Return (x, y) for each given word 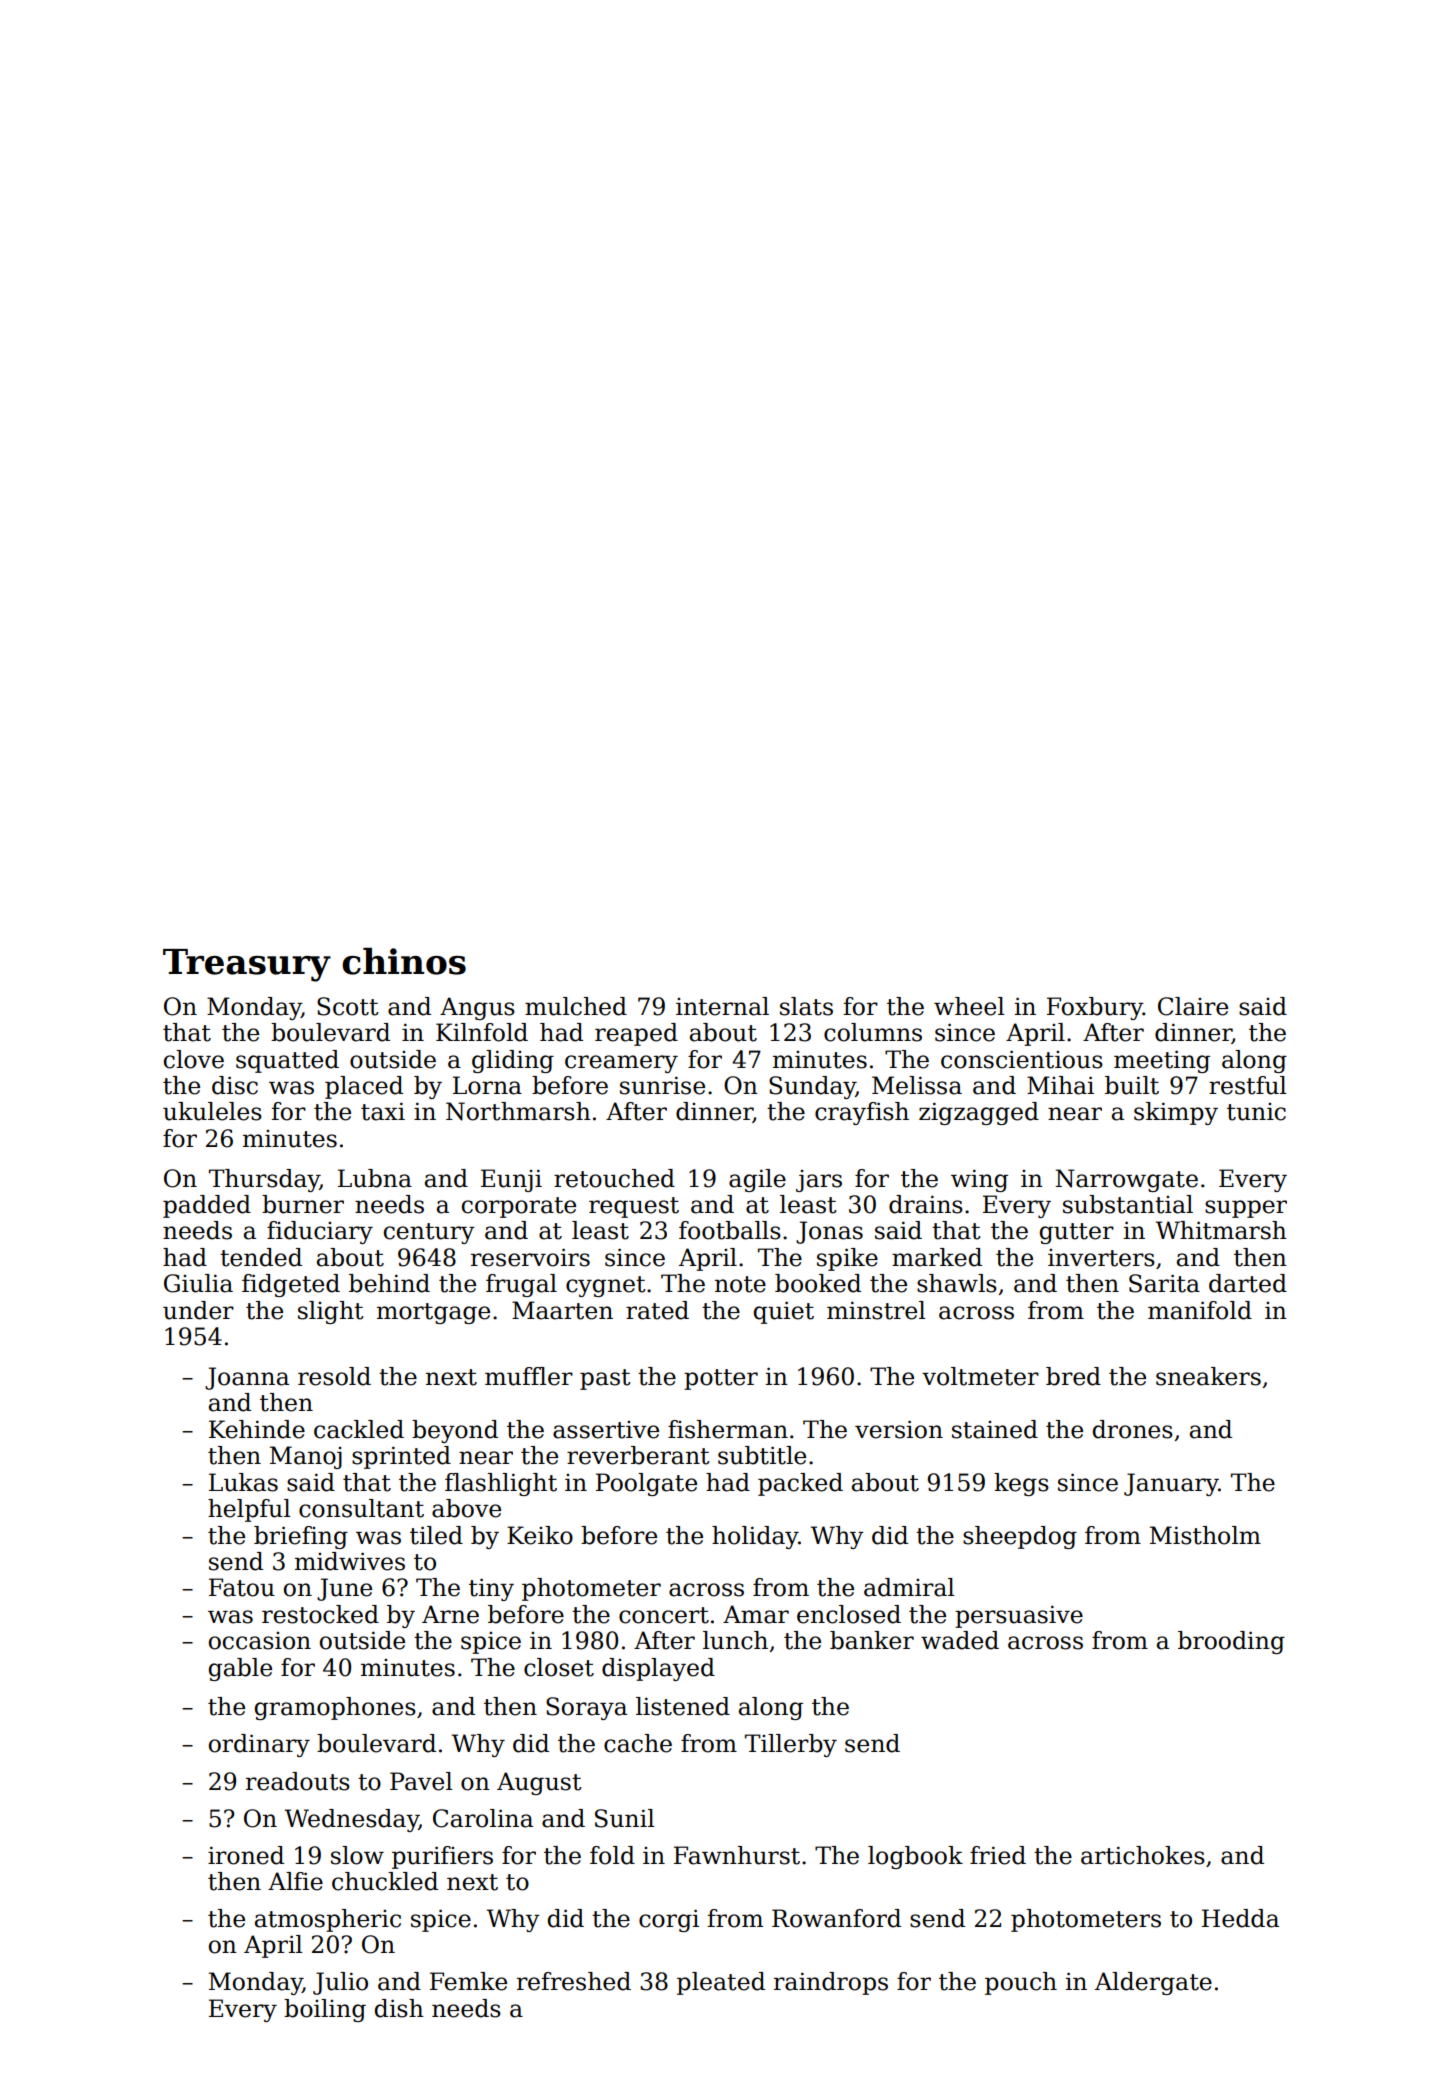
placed (364, 1087)
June (344, 1589)
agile (757, 1180)
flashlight (501, 1484)
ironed (246, 1855)
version (899, 1429)
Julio (340, 1983)
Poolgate (646, 1484)
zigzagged (979, 1113)
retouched (614, 1178)
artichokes (1143, 1855)
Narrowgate (1126, 1180)
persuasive (1019, 1616)
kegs (1021, 1484)
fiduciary (320, 1232)
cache (638, 1743)
